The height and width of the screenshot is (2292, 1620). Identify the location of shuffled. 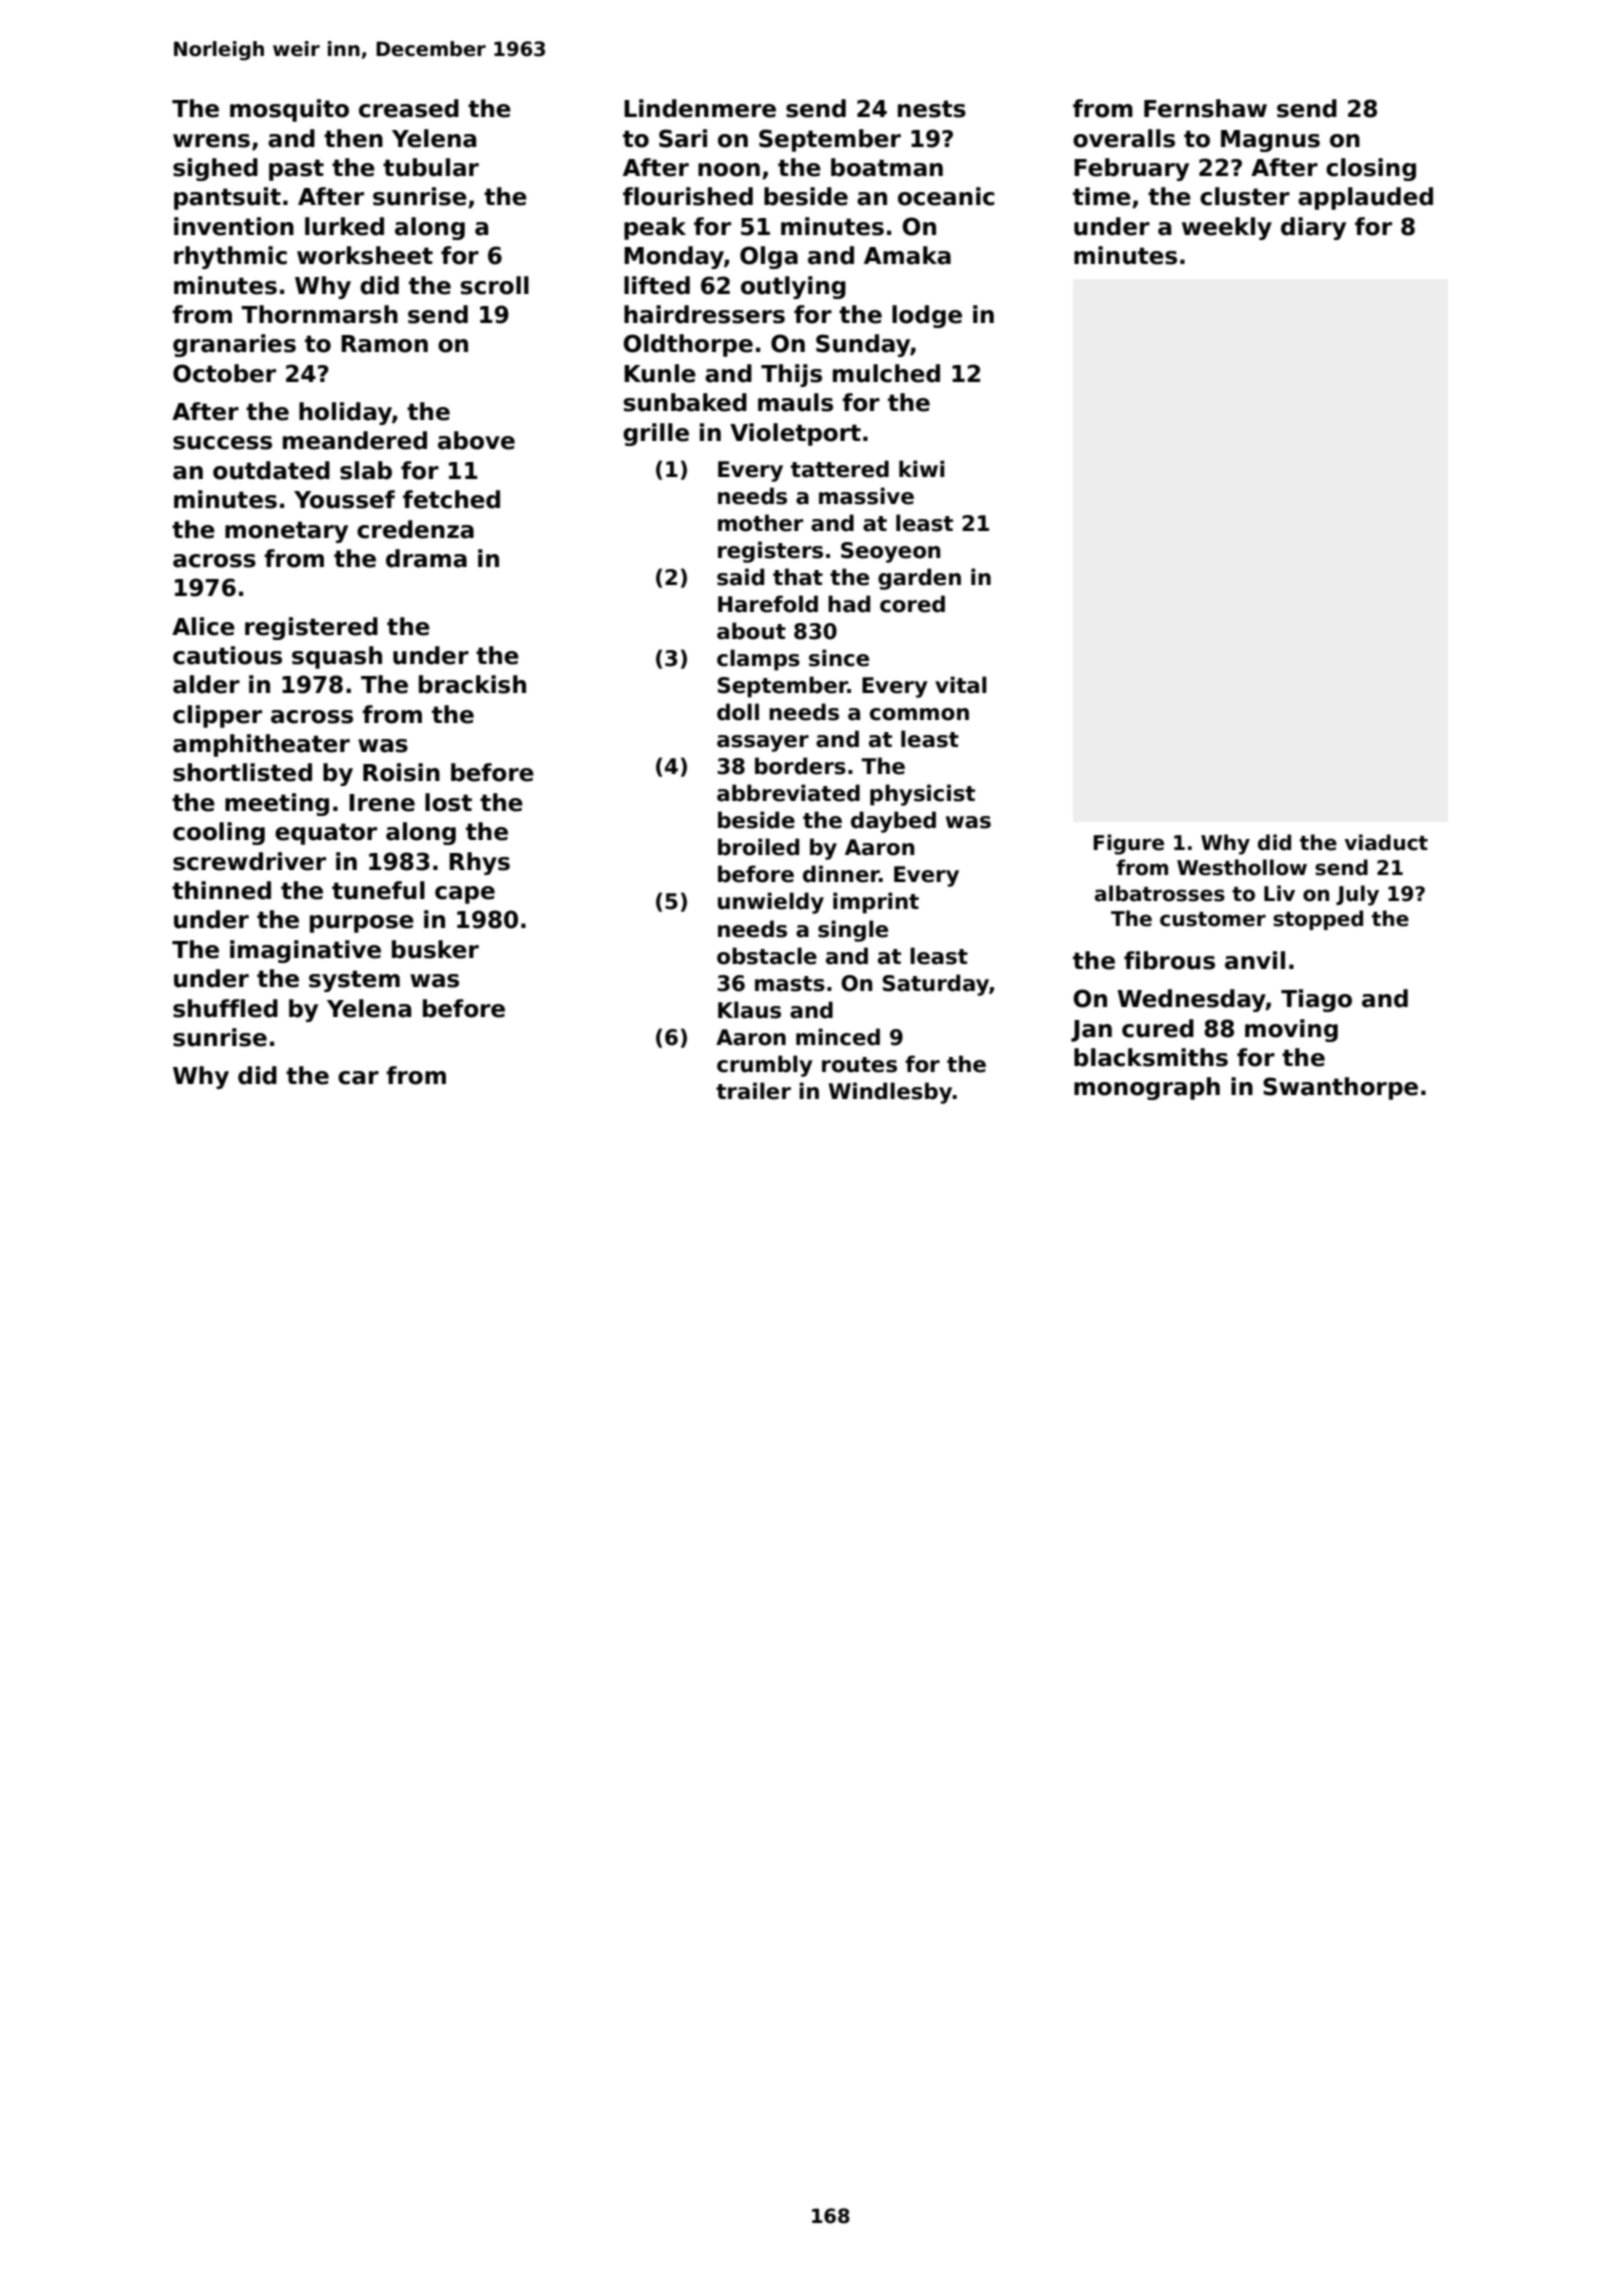
(225, 1008).
